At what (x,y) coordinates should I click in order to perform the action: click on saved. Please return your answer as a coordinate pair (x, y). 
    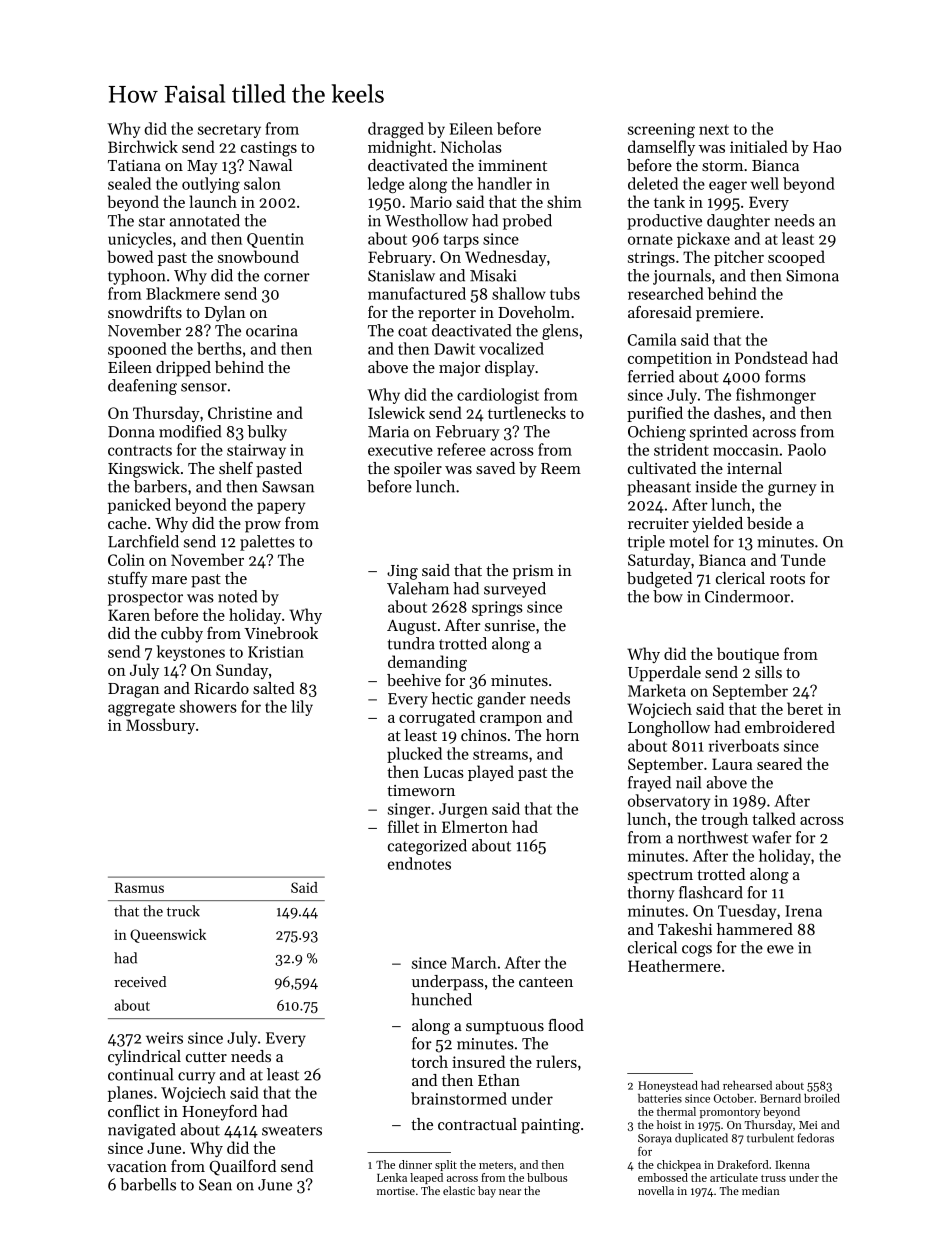
    Looking at the image, I should click on (495, 468).
